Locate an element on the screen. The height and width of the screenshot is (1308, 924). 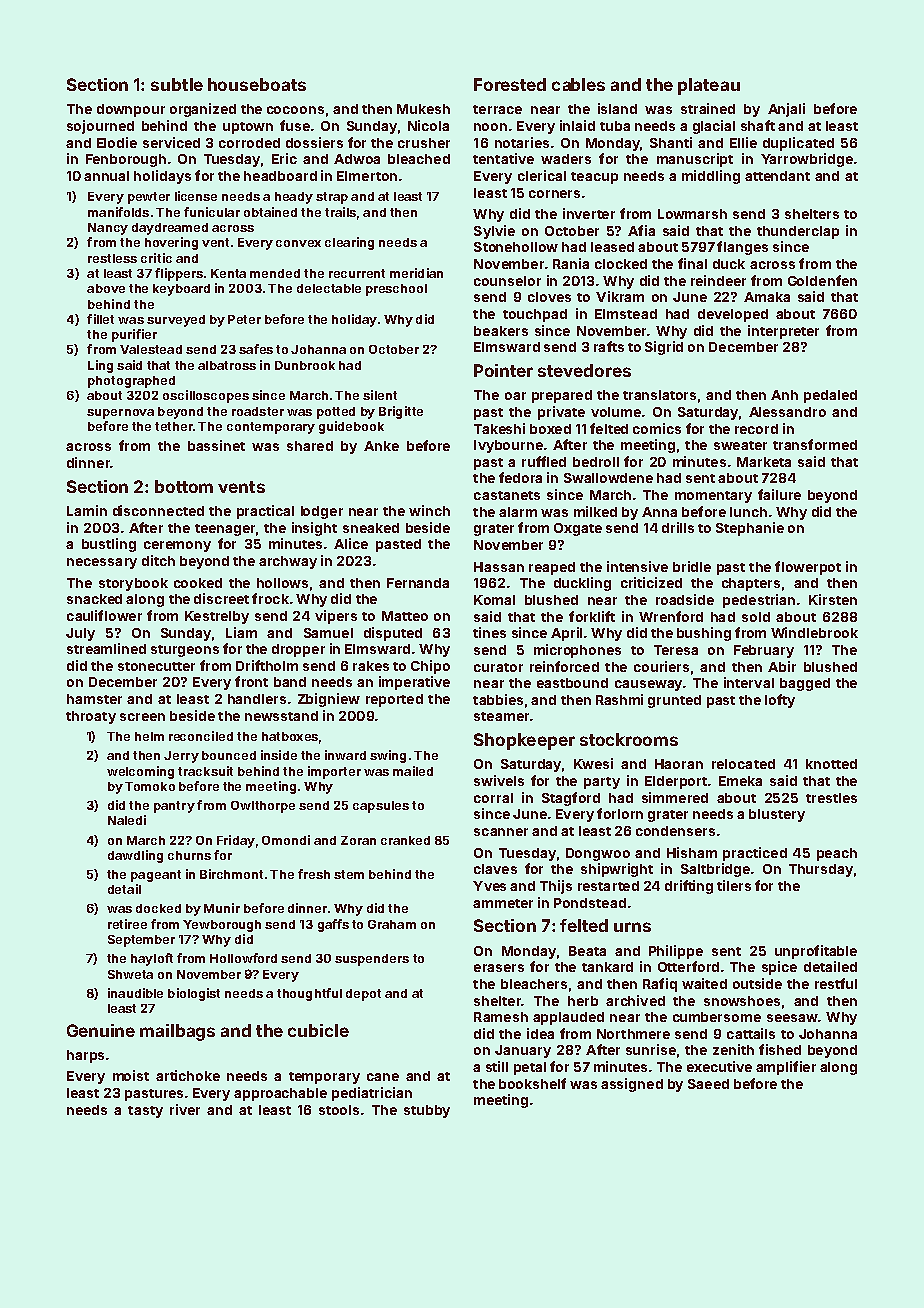
thoughtful is located at coordinates (309, 994).
